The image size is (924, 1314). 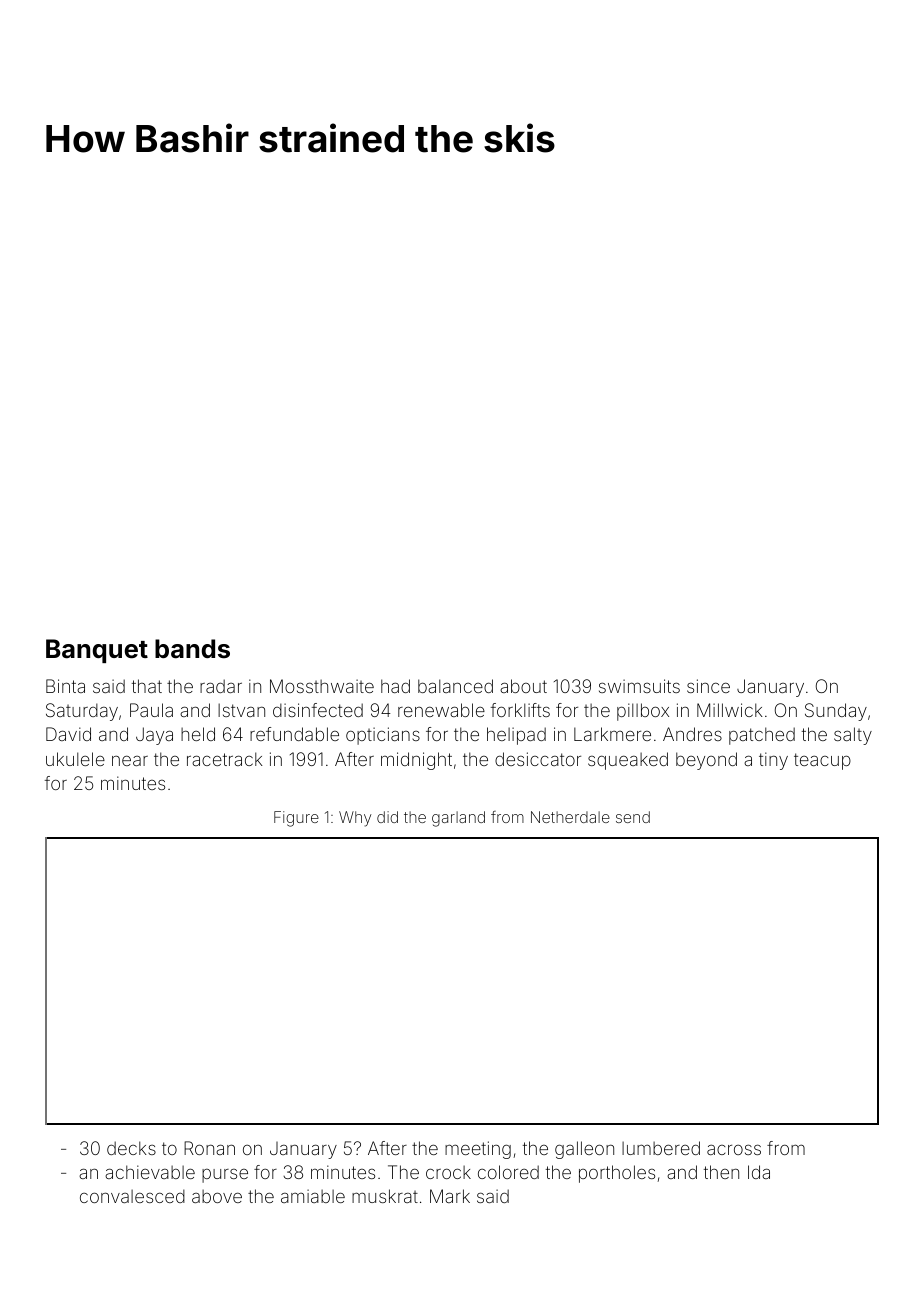 I want to click on pillbox, so click(x=643, y=712).
